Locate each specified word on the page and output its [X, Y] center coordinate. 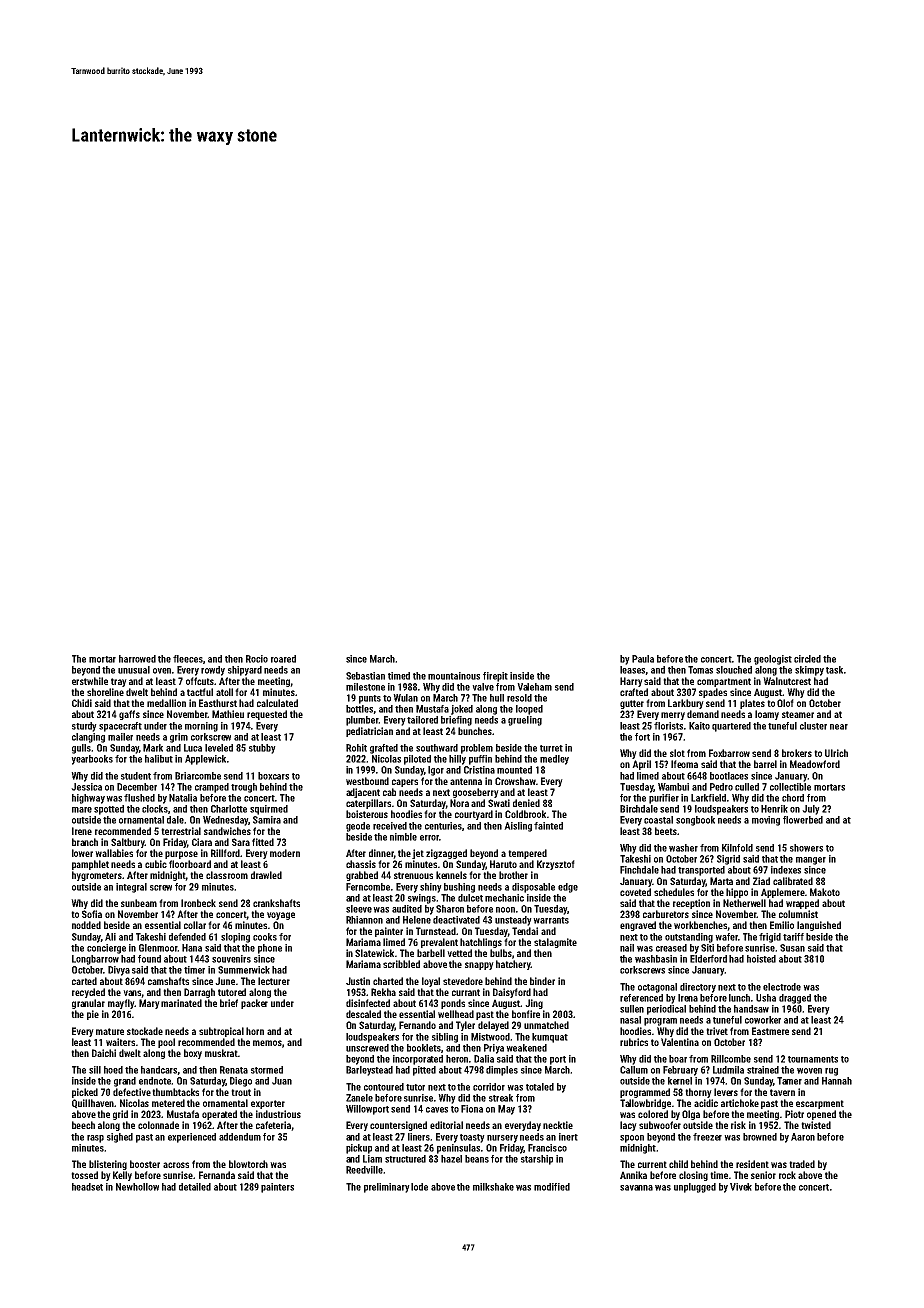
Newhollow [137, 1187]
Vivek [741, 1187]
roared [283, 659]
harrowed [137, 659]
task [834, 670]
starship [537, 1160]
